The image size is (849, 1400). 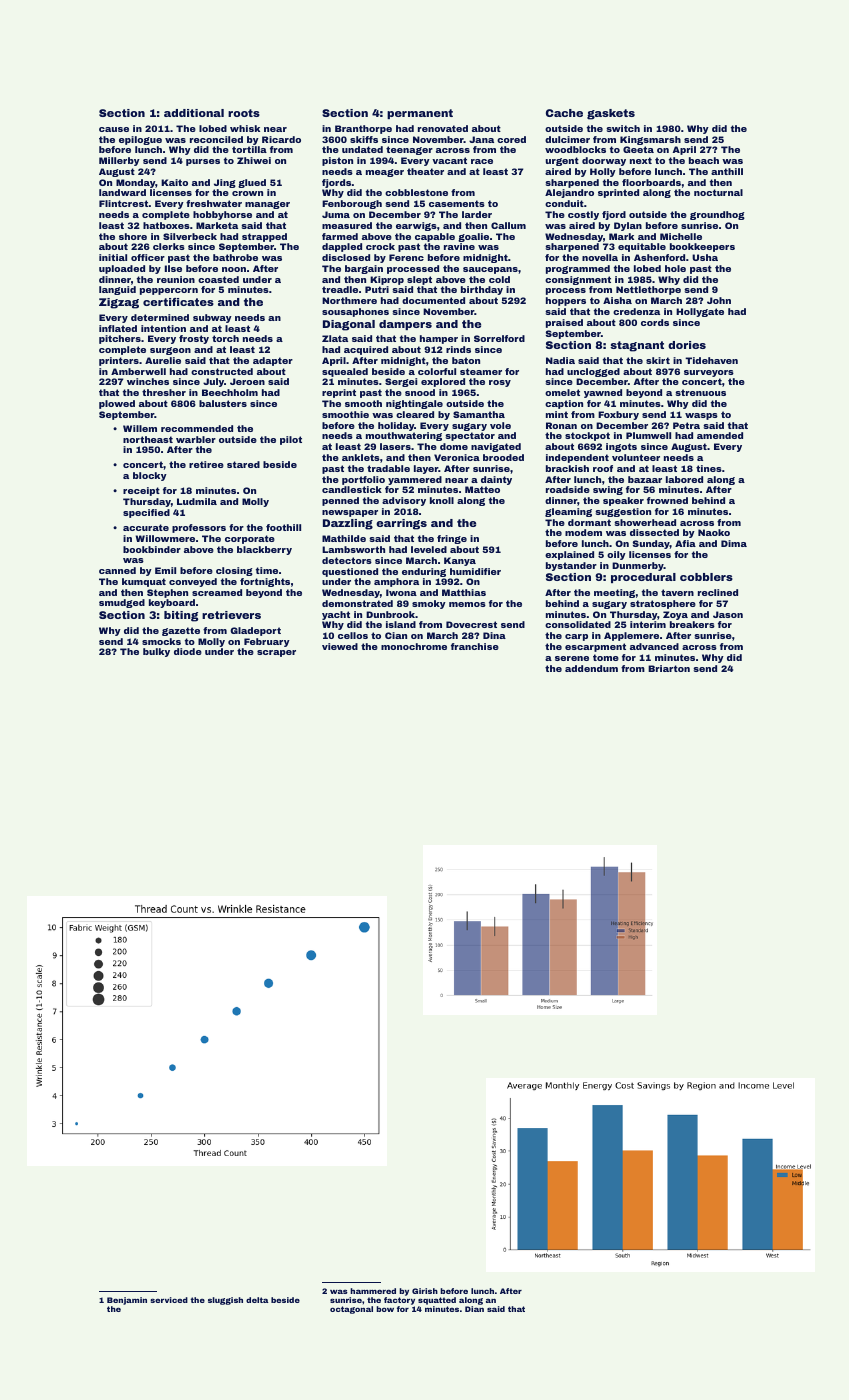 What do you see at coordinates (611, 114) in the image?
I see `gaskets` at bounding box center [611, 114].
